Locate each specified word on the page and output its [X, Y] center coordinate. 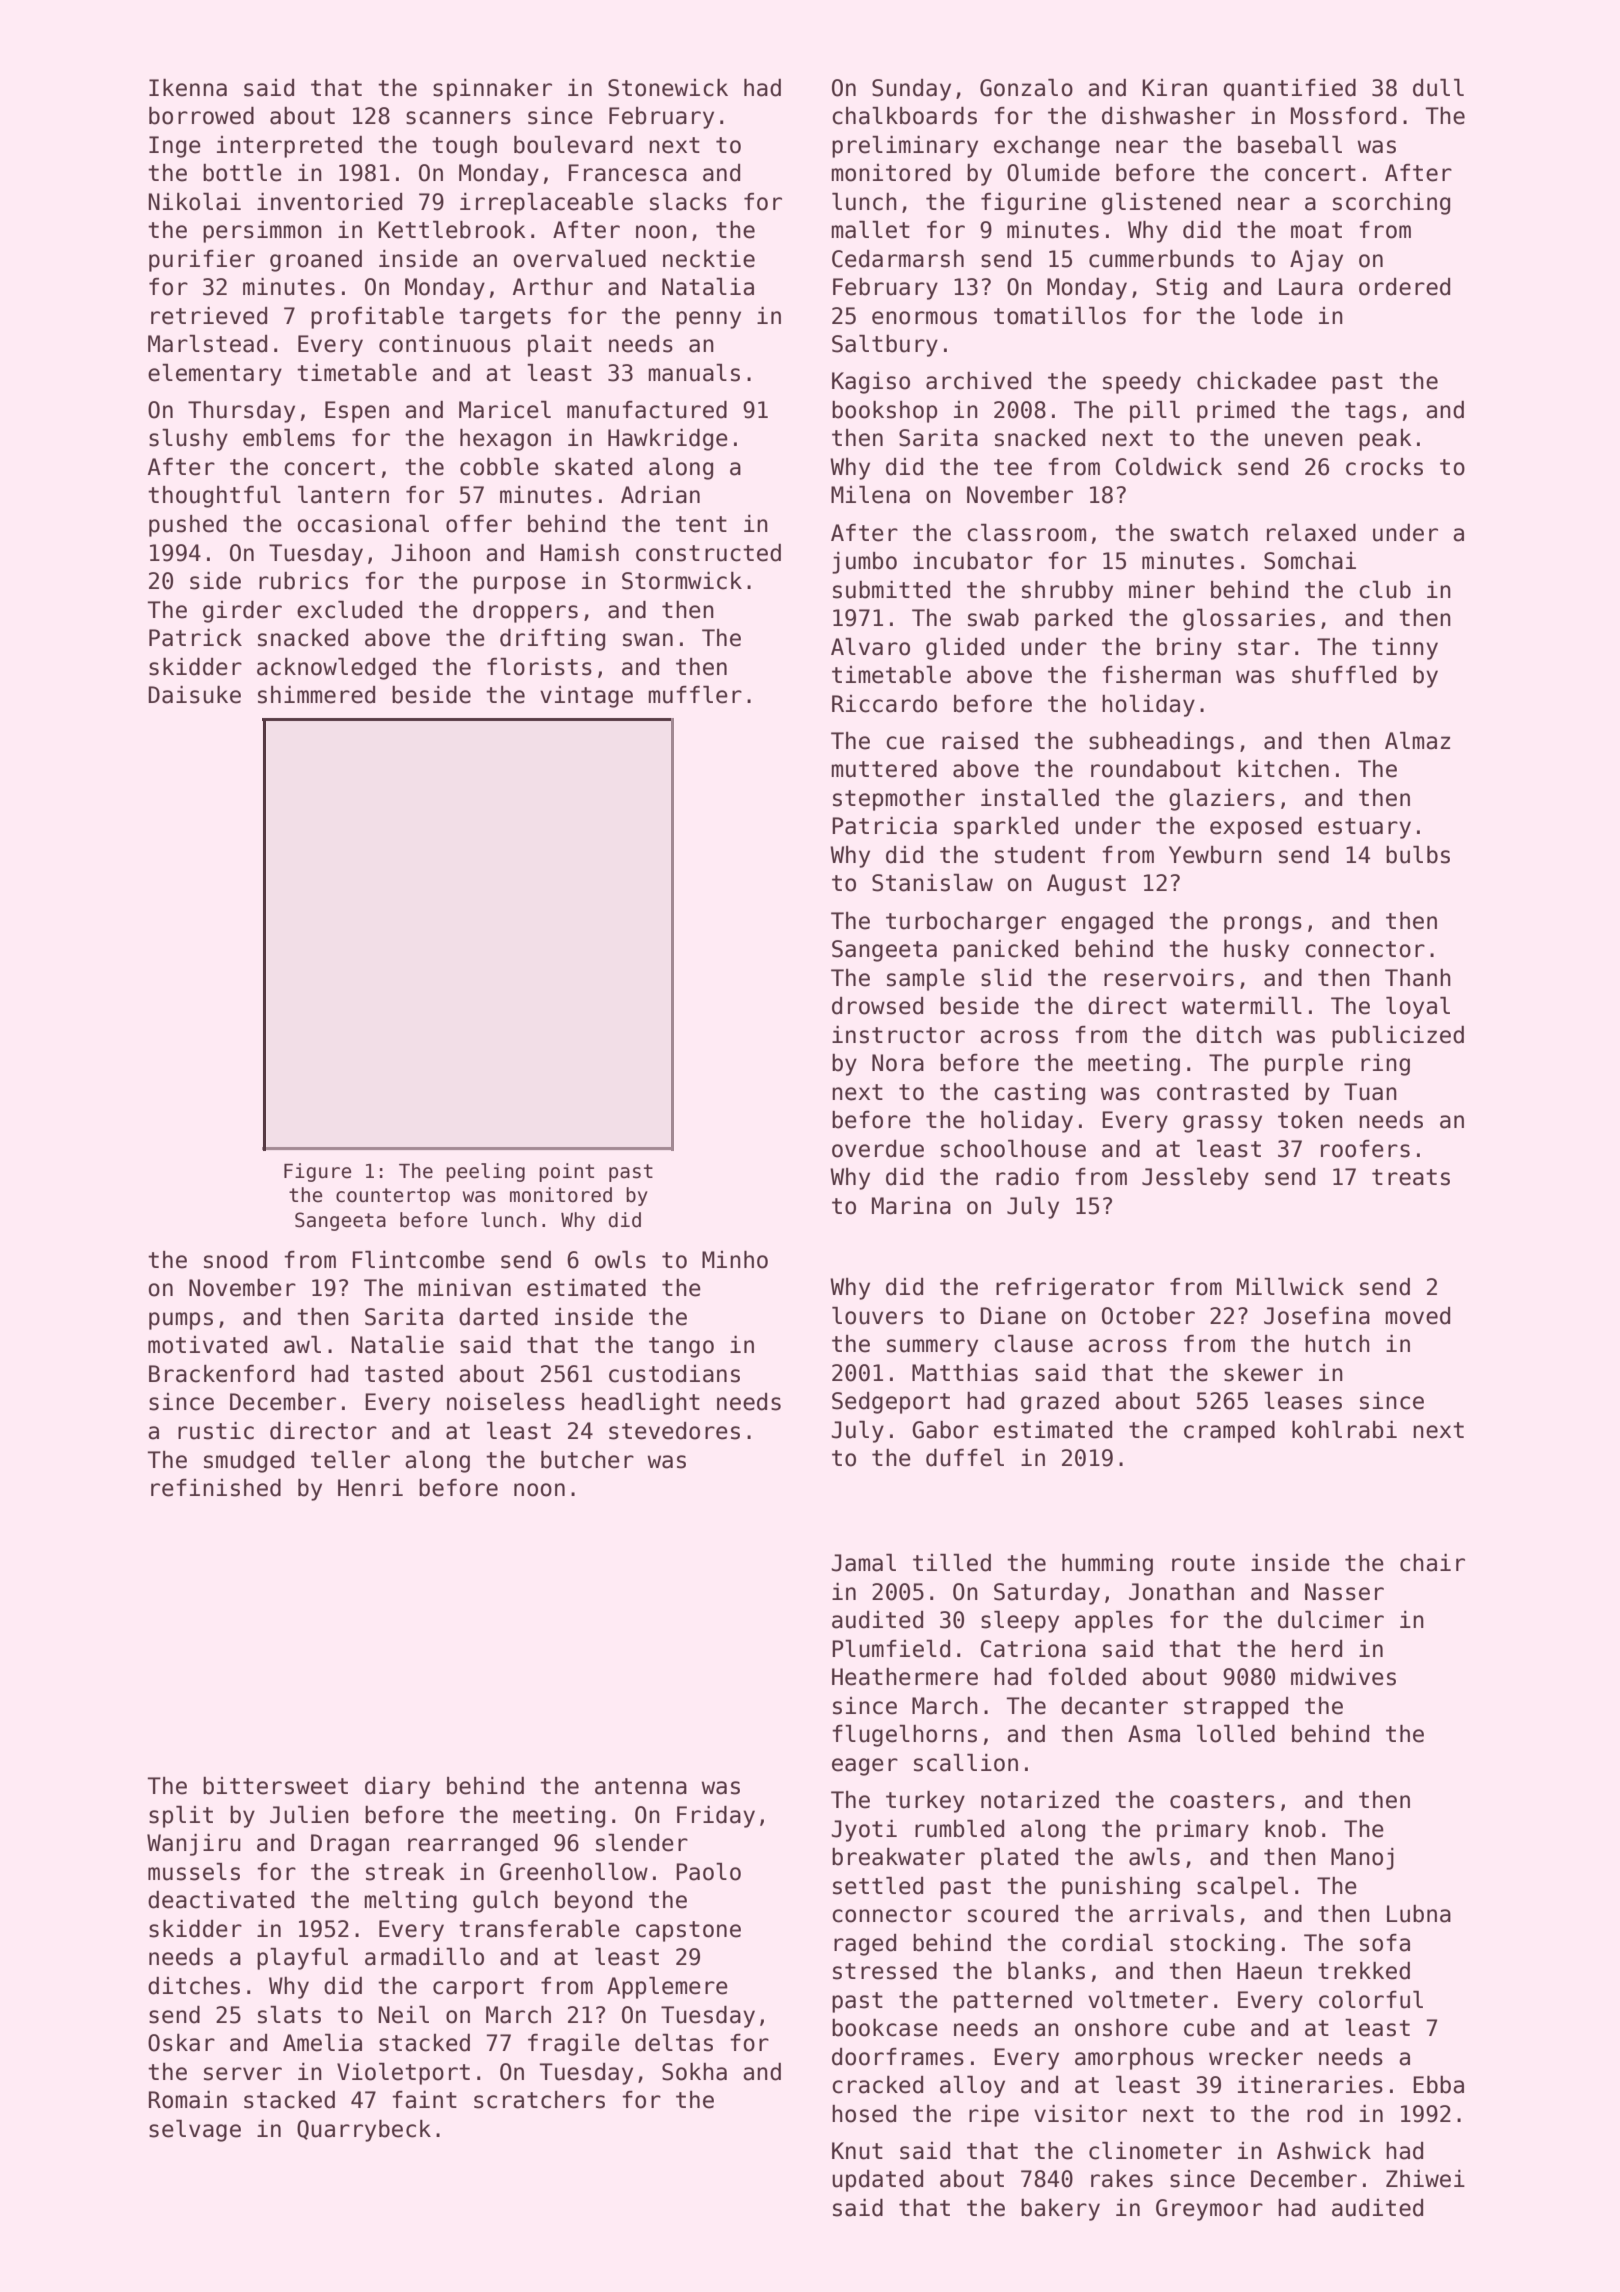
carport [478, 1988]
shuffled [1344, 675]
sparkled [1006, 828]
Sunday [911, 90]
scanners [458, 118]
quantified [1289, 90]
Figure [317, 1172]
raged [865, 1945]
